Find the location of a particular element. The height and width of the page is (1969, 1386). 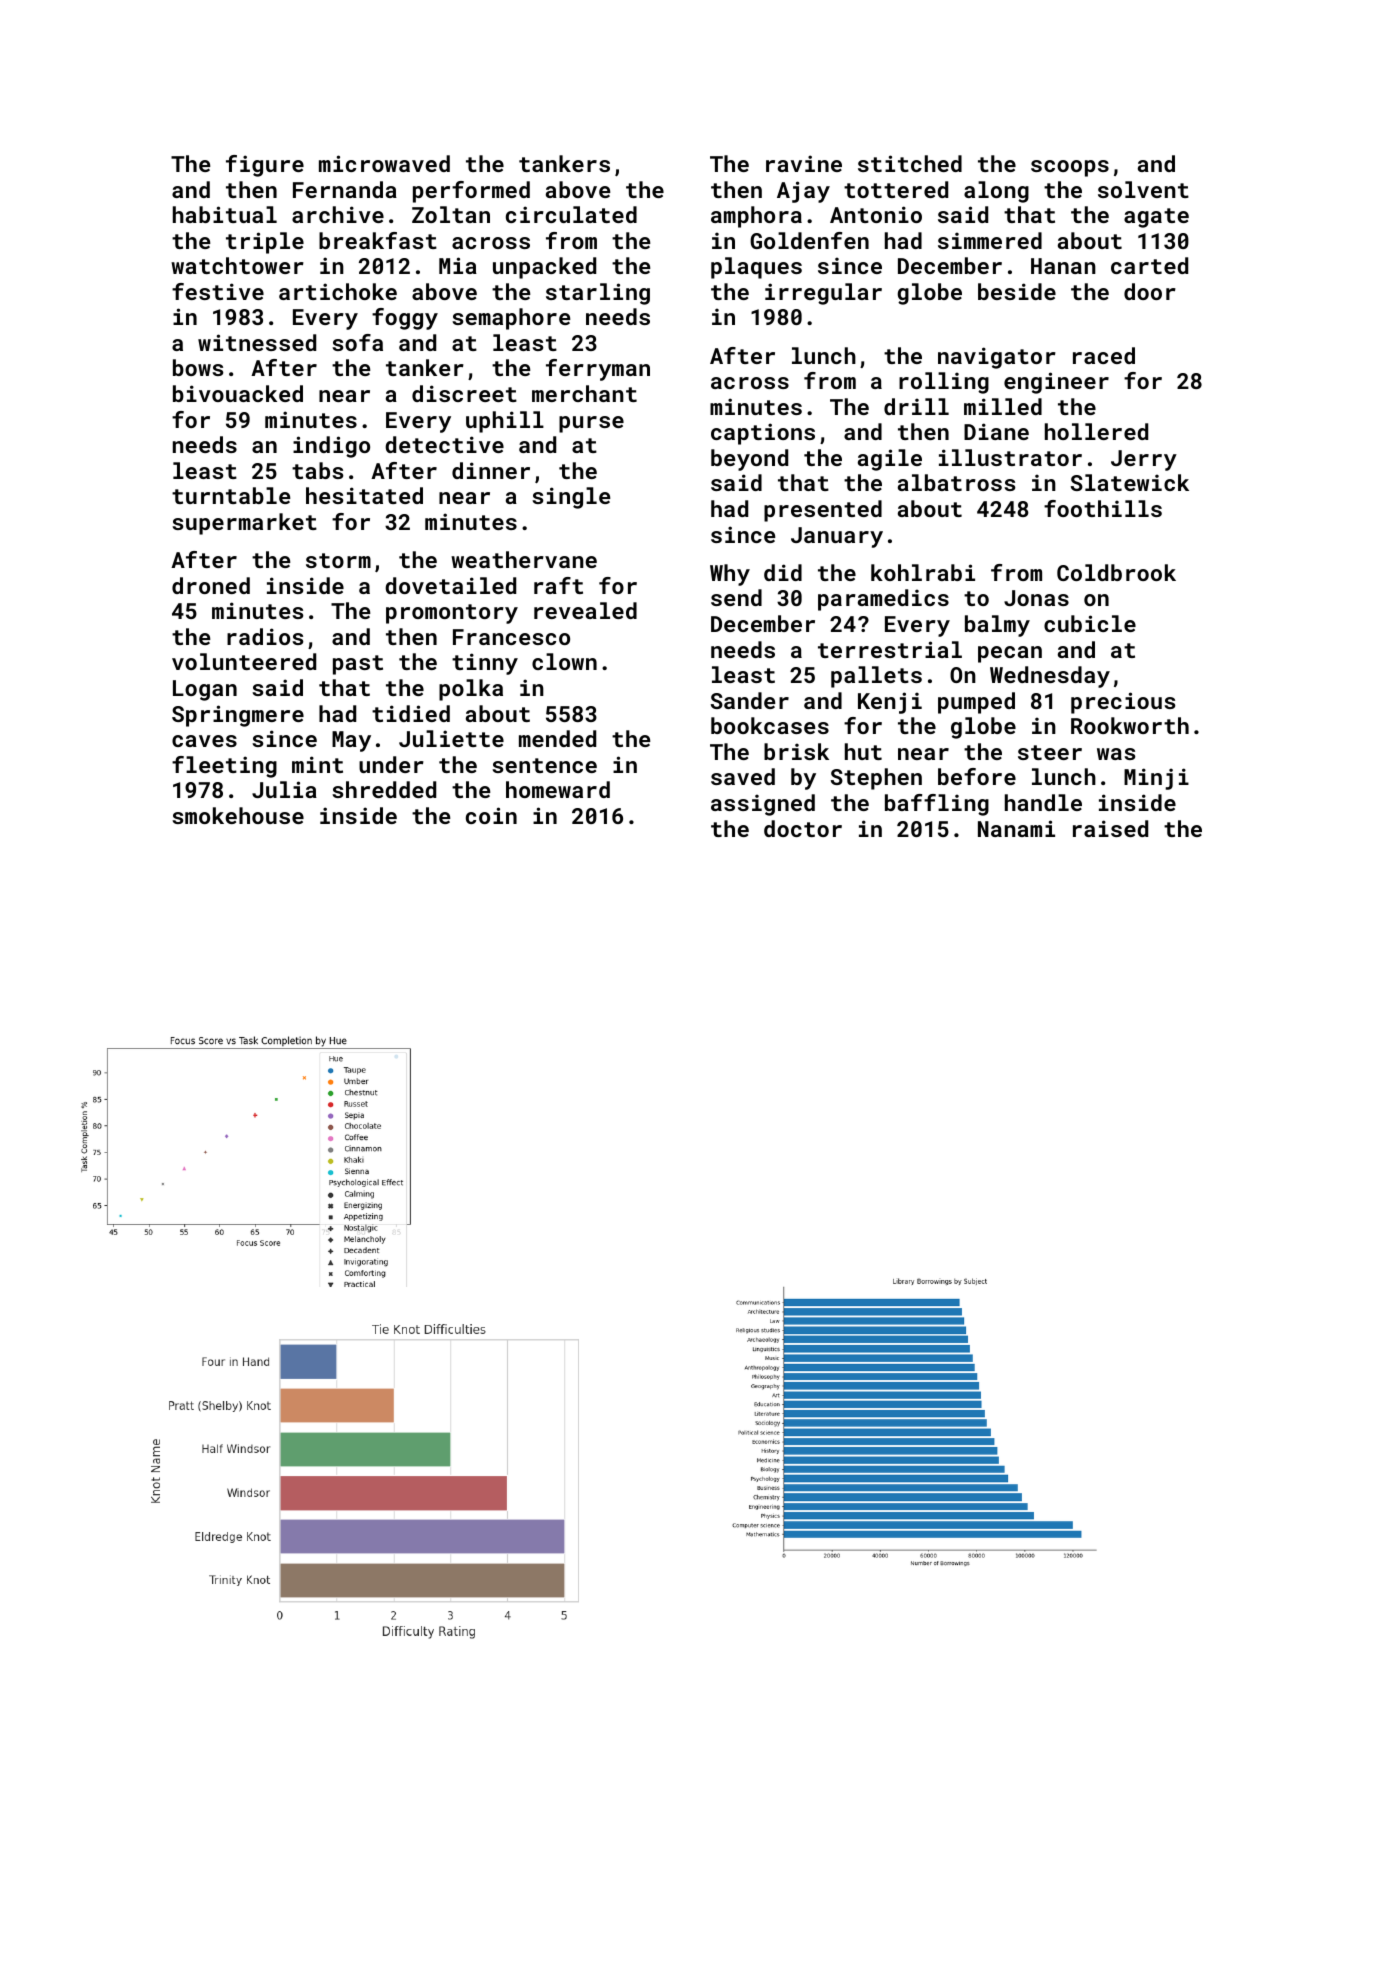

Why is located at coordinates (730, 575).
